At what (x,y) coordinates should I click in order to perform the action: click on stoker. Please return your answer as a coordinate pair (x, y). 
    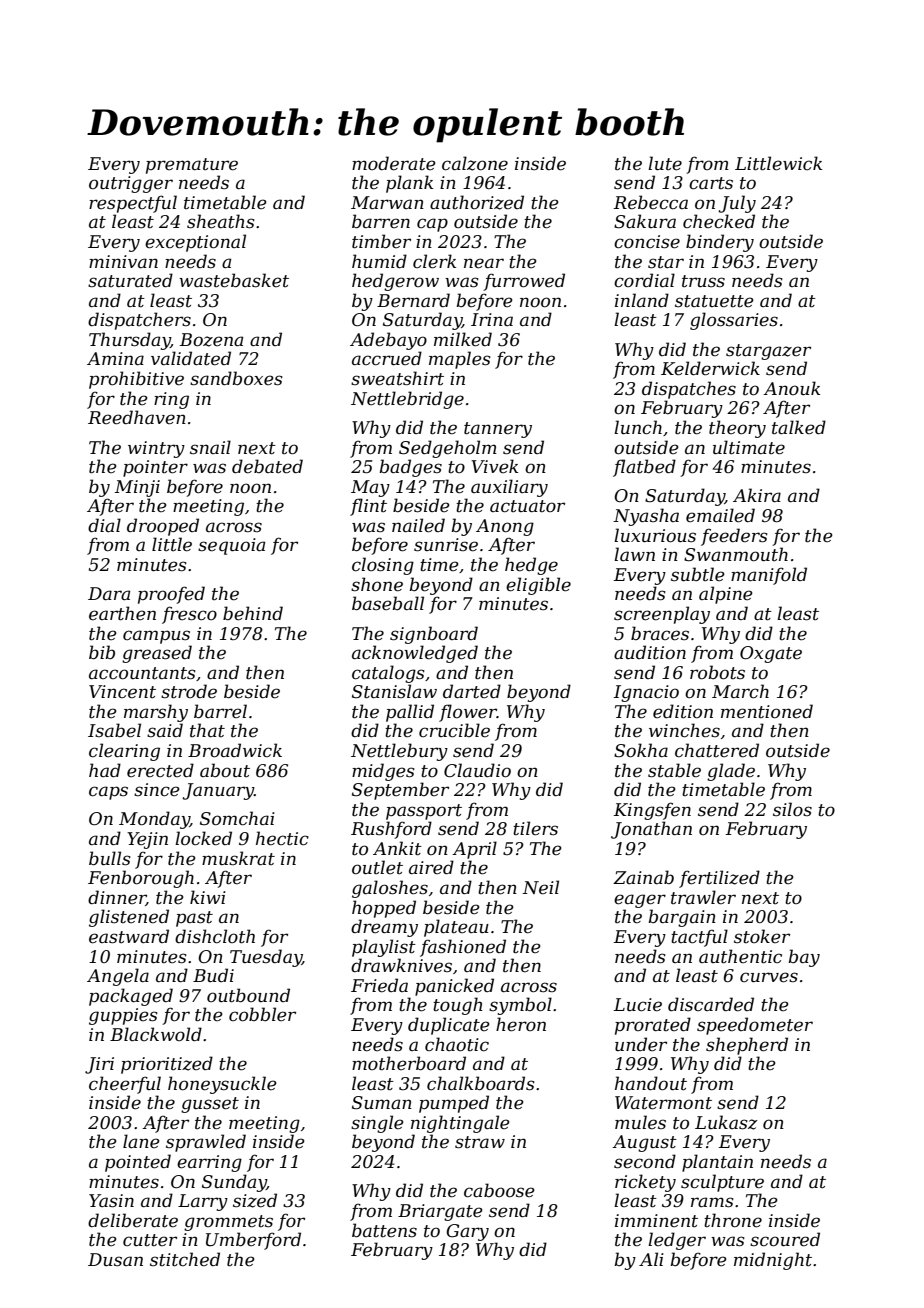
    Looking at the image, I should click on (762, 936).
